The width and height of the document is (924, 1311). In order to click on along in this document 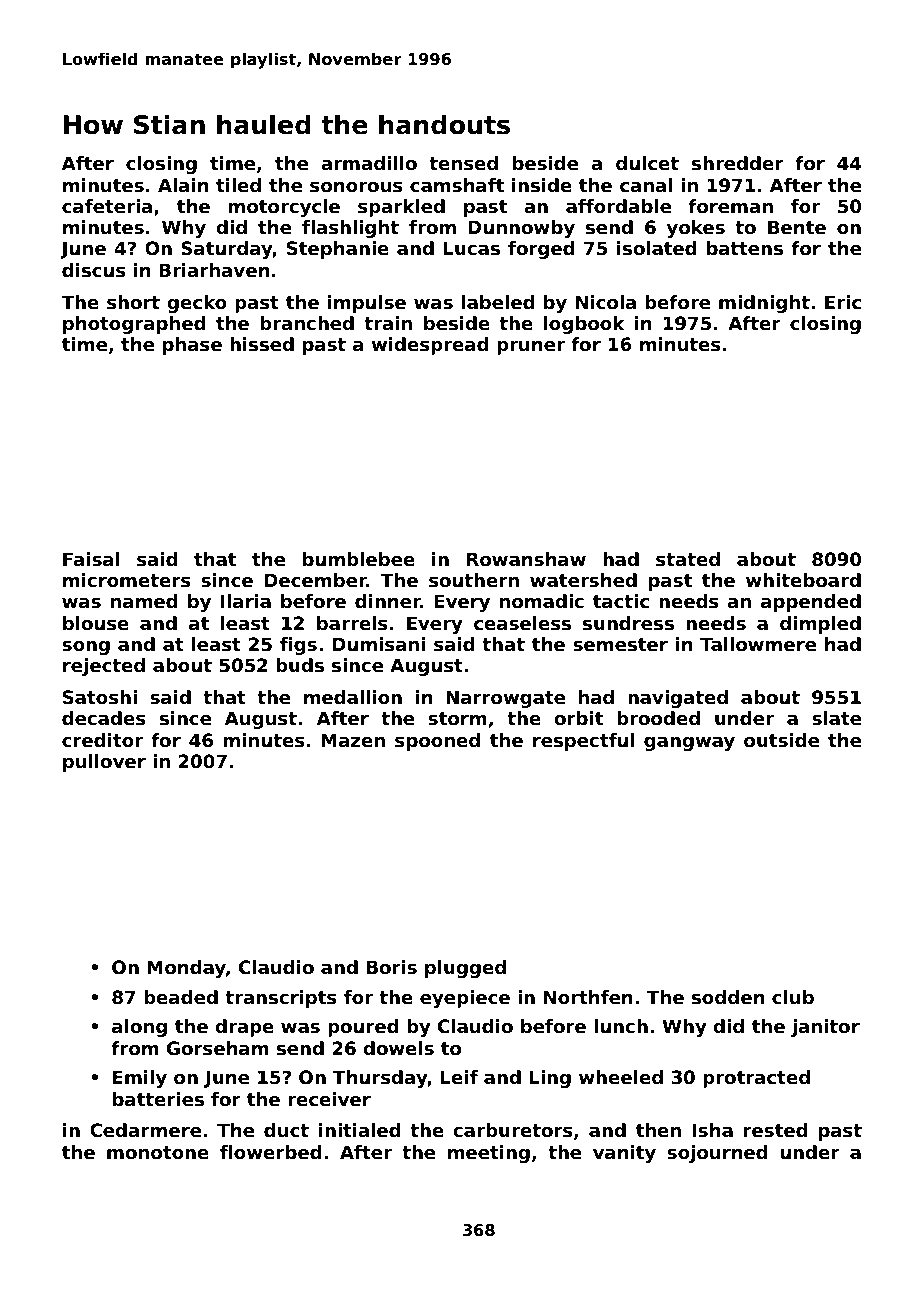, I will do `click(139, 1028)`.
